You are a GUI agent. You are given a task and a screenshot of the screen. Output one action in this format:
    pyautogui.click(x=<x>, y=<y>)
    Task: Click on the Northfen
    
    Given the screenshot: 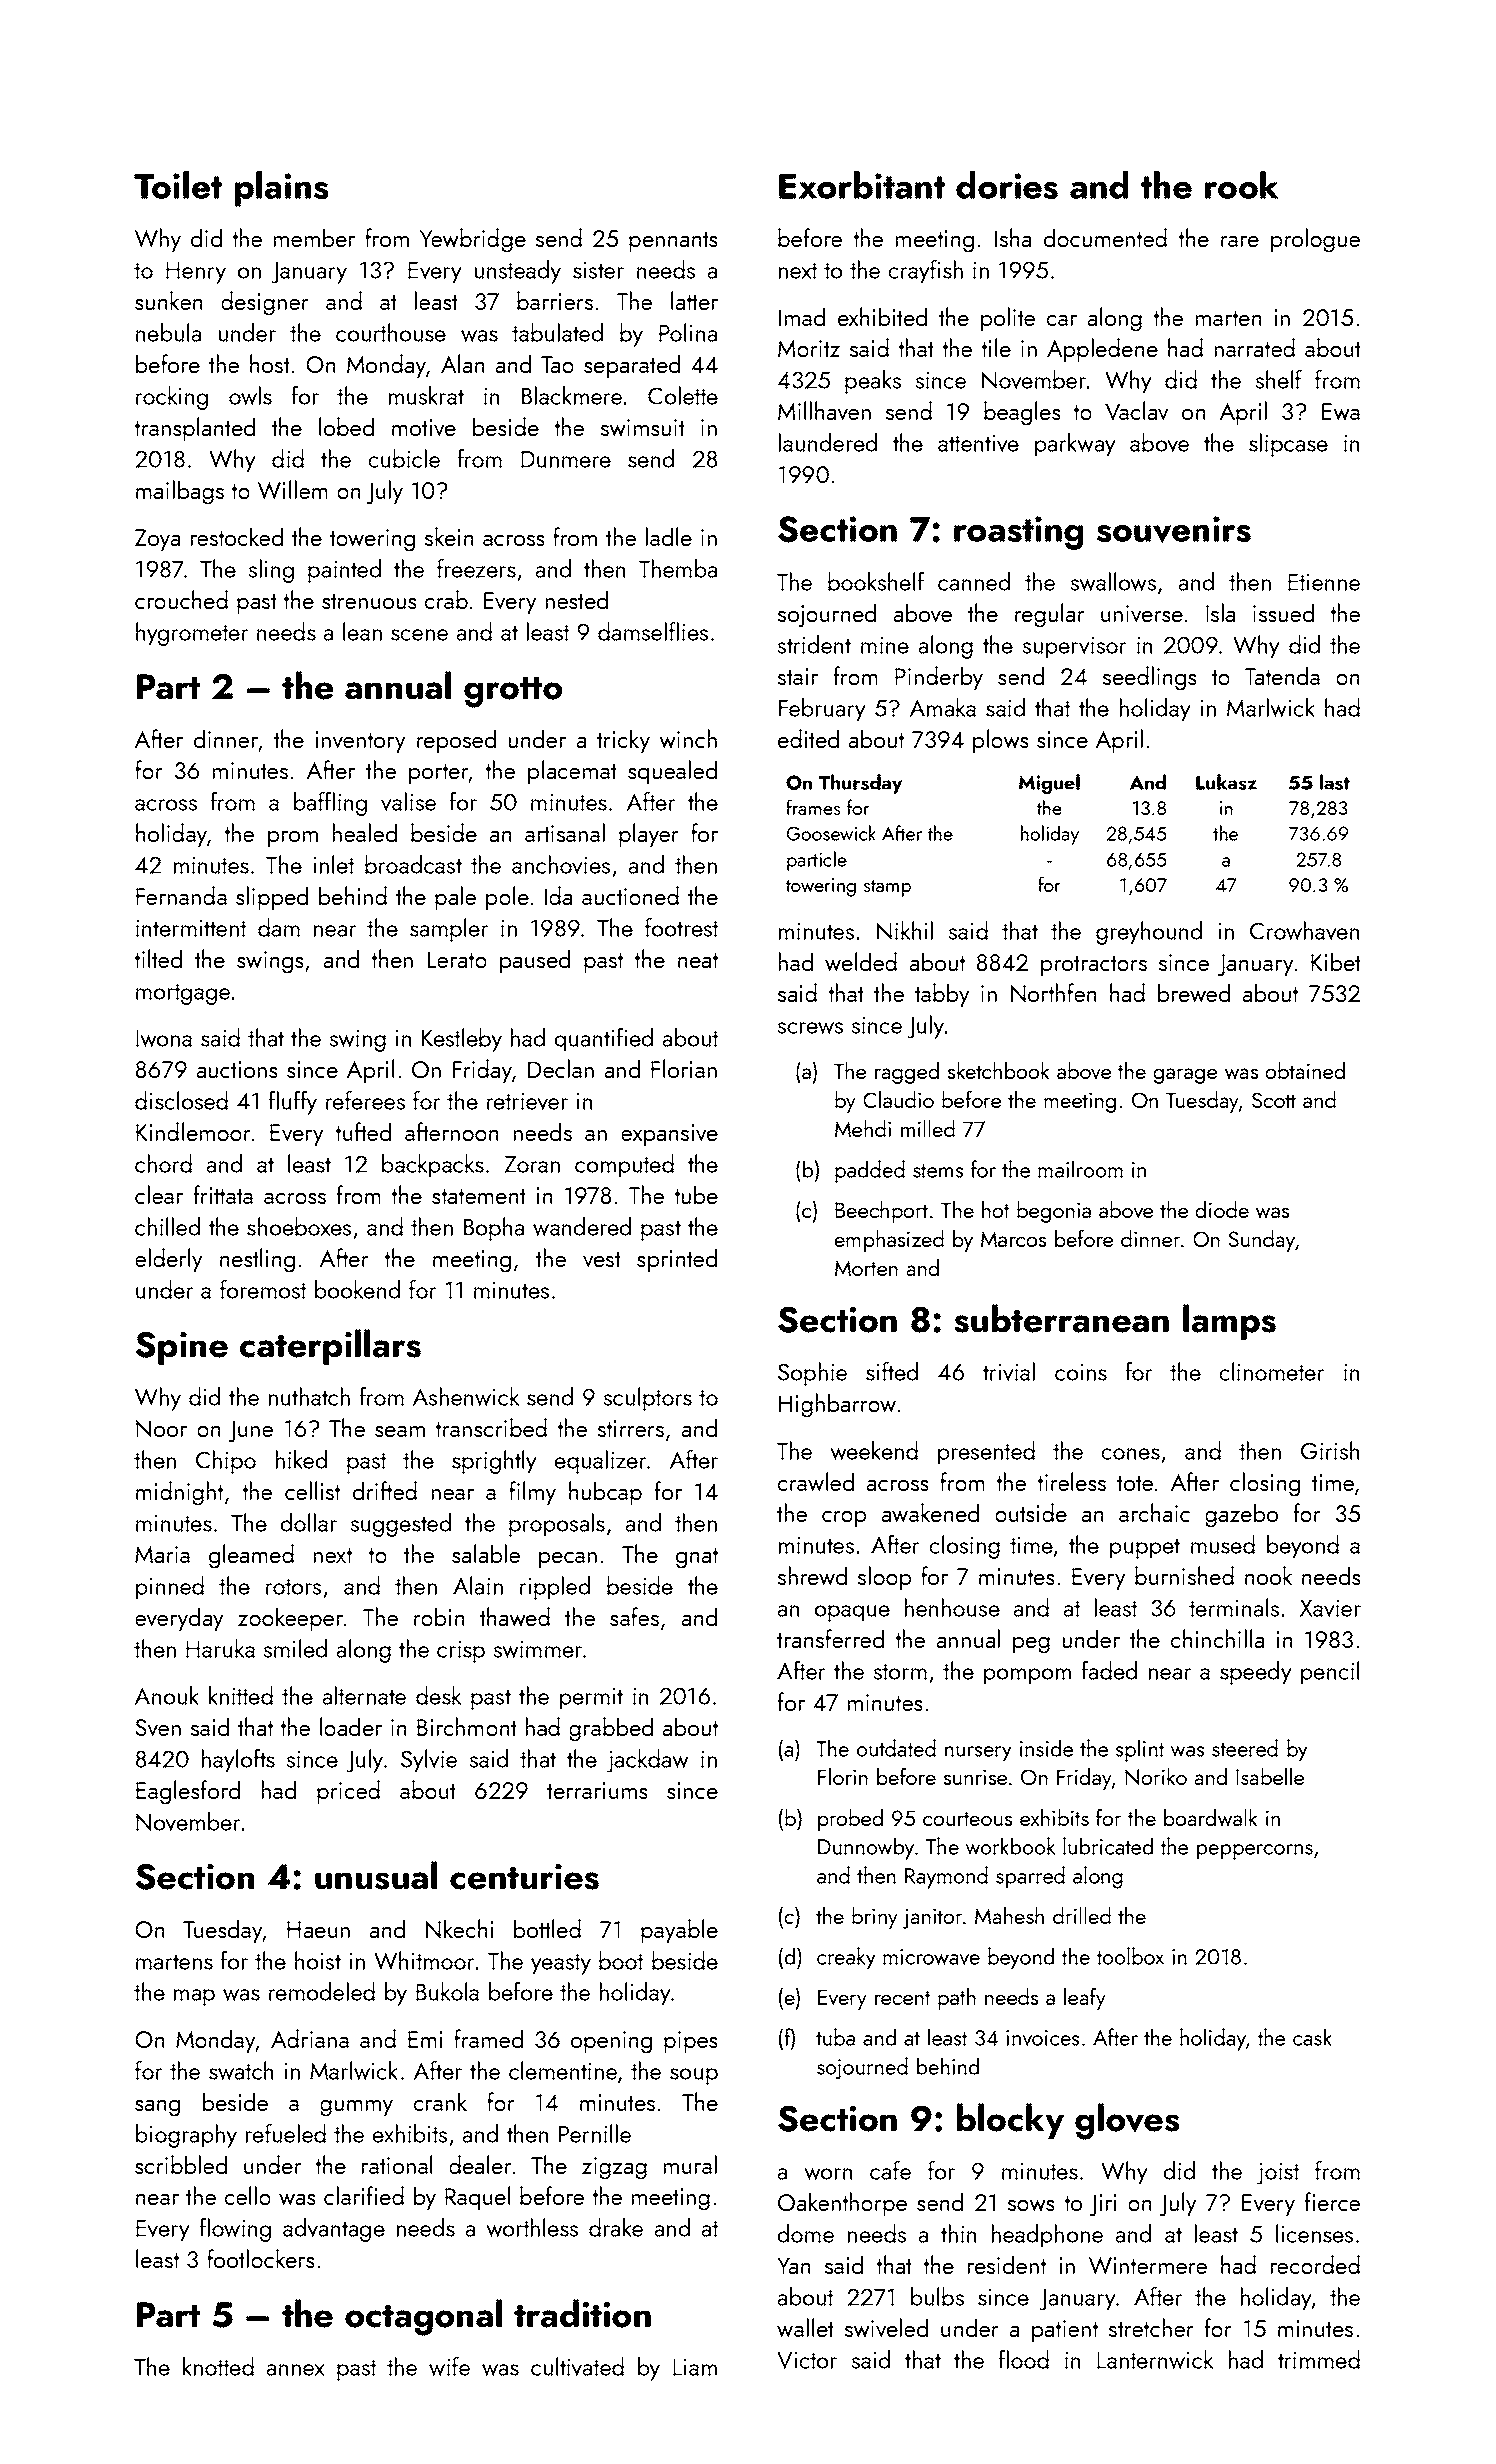 What is the action you would take?
    pyautogui.click(x=1053, y=992)
